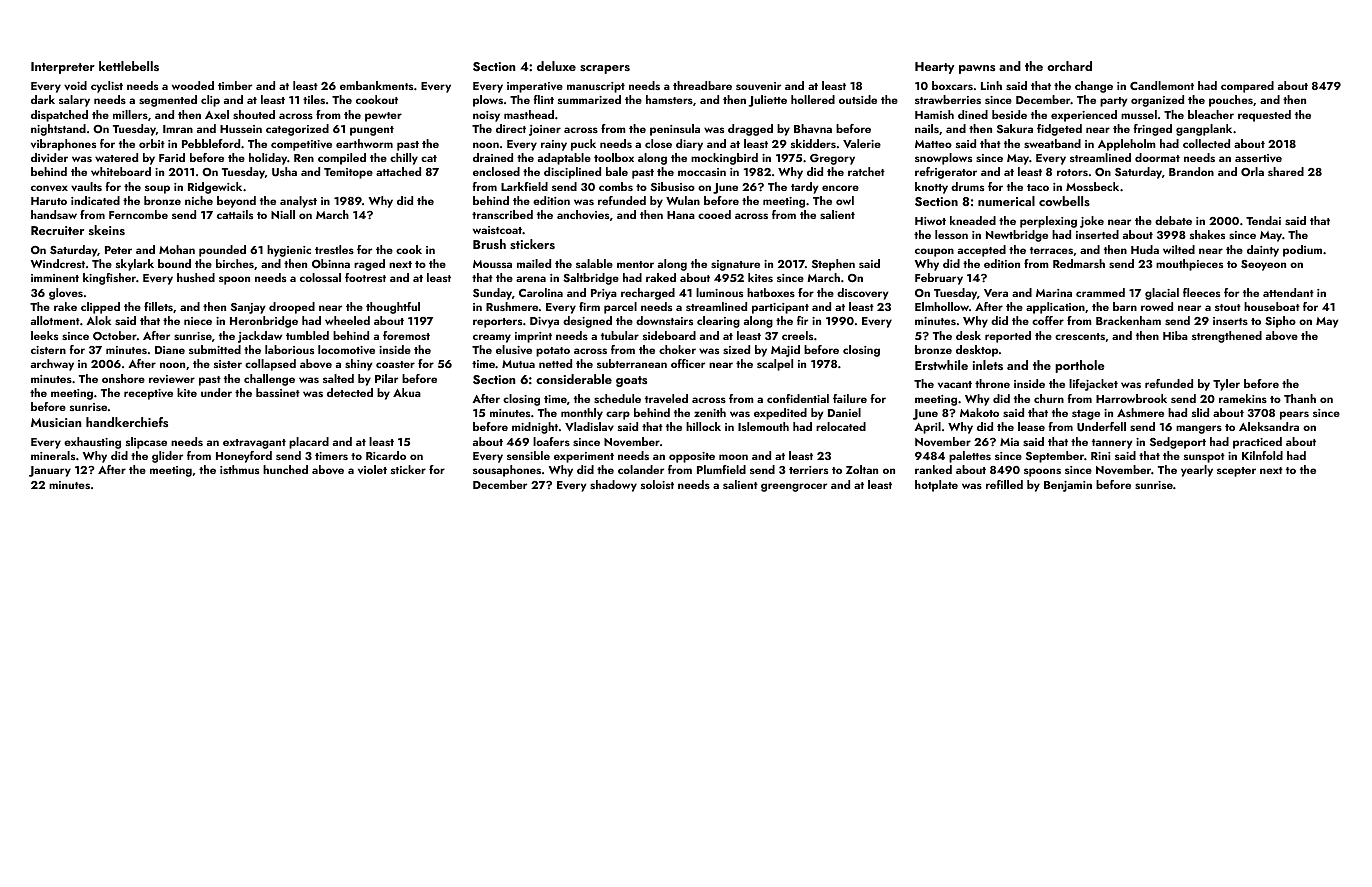  What do you see at coordinates (235, 85) in the page?
I see `timber` at bounding box center [235, 85].
